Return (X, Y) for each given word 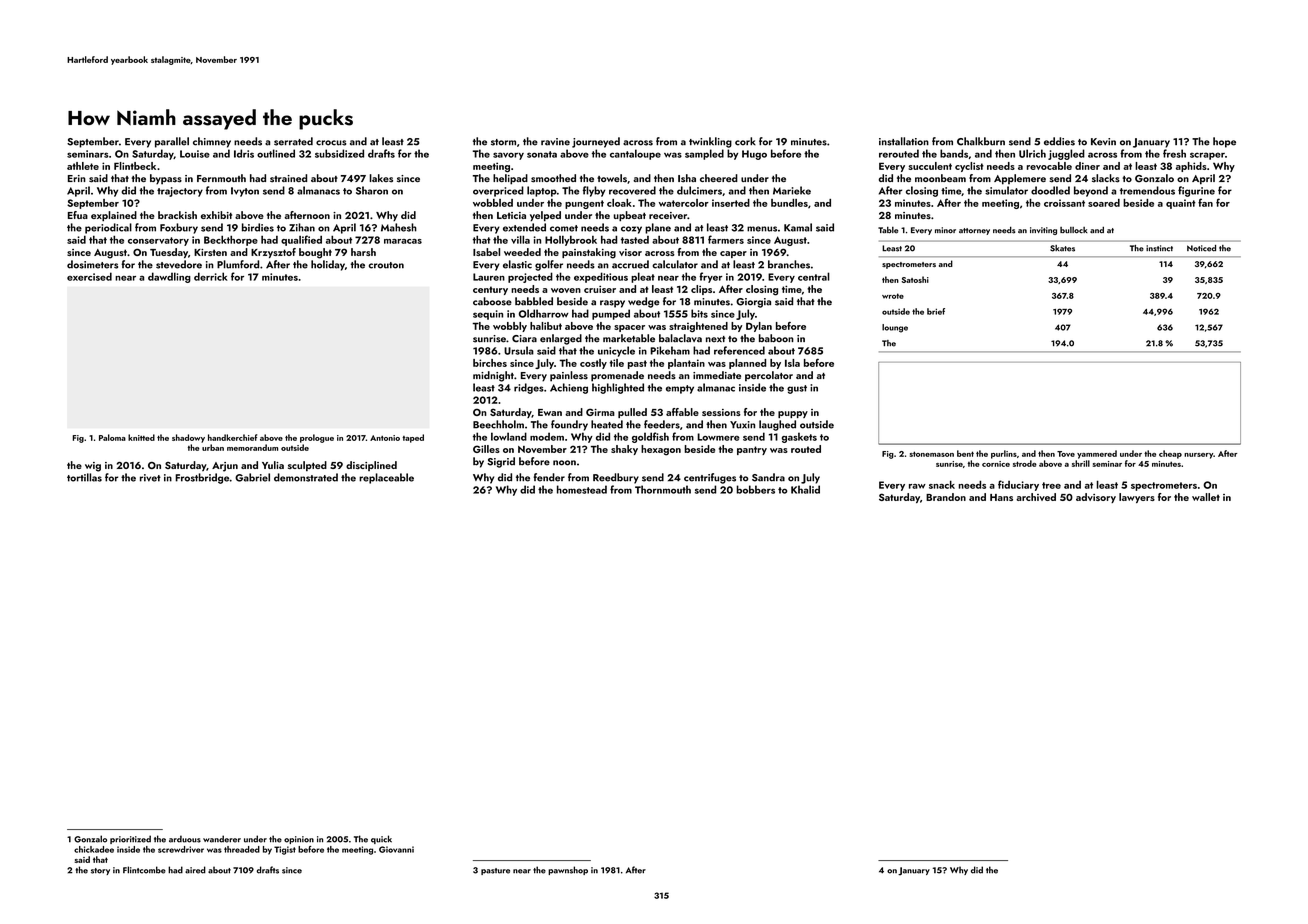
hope (1224, 142)
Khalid (805, 489)
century (490, 290)
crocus (331, 143)
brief (936, 311)
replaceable (386, 478)
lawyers (1137, 498)
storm (503, 142)
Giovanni (396, 849)
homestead (582, 489)
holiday (328, 265)
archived (1036, 497)
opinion (299, 840)
